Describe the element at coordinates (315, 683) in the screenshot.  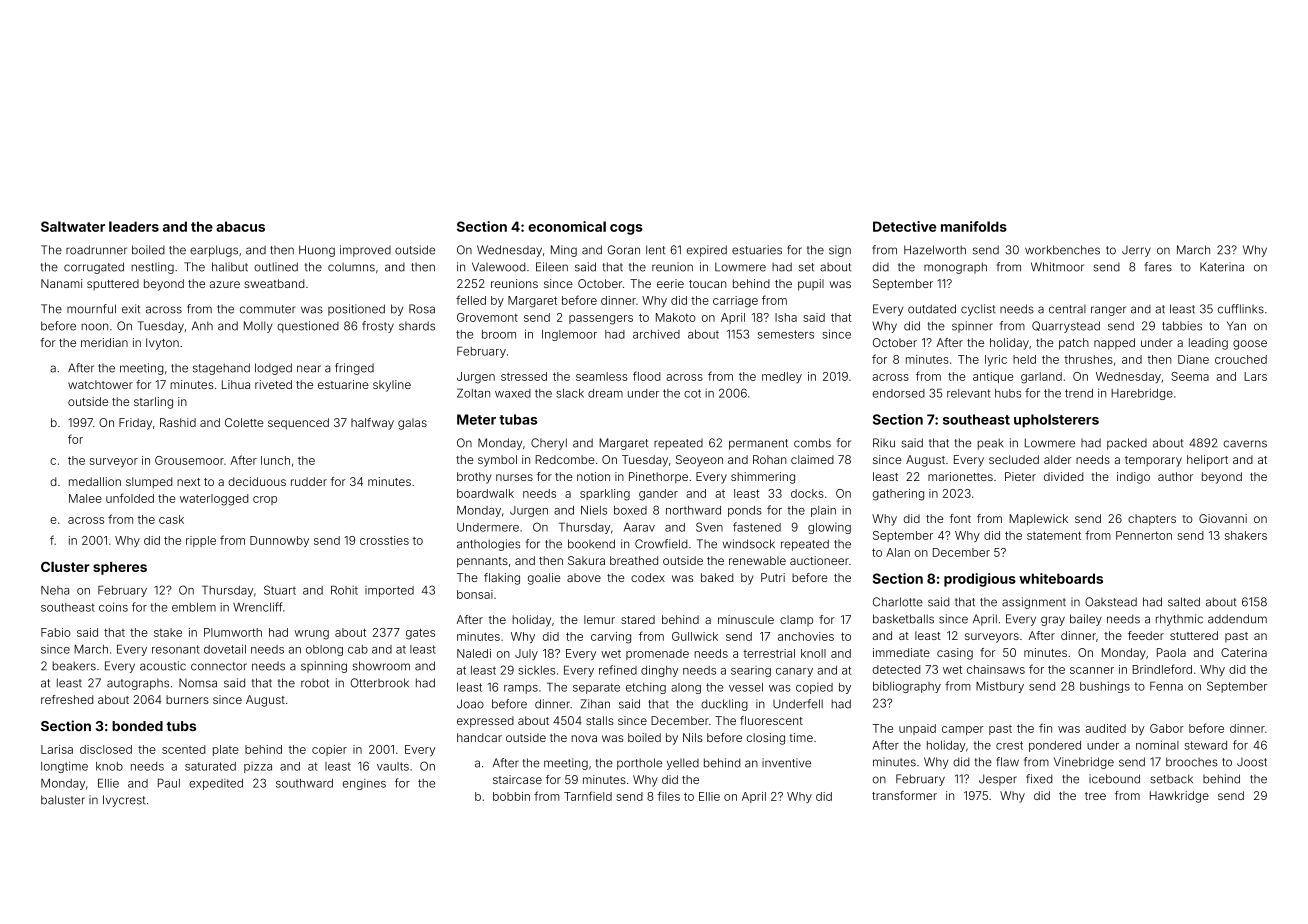
I see `robot` at that location.
